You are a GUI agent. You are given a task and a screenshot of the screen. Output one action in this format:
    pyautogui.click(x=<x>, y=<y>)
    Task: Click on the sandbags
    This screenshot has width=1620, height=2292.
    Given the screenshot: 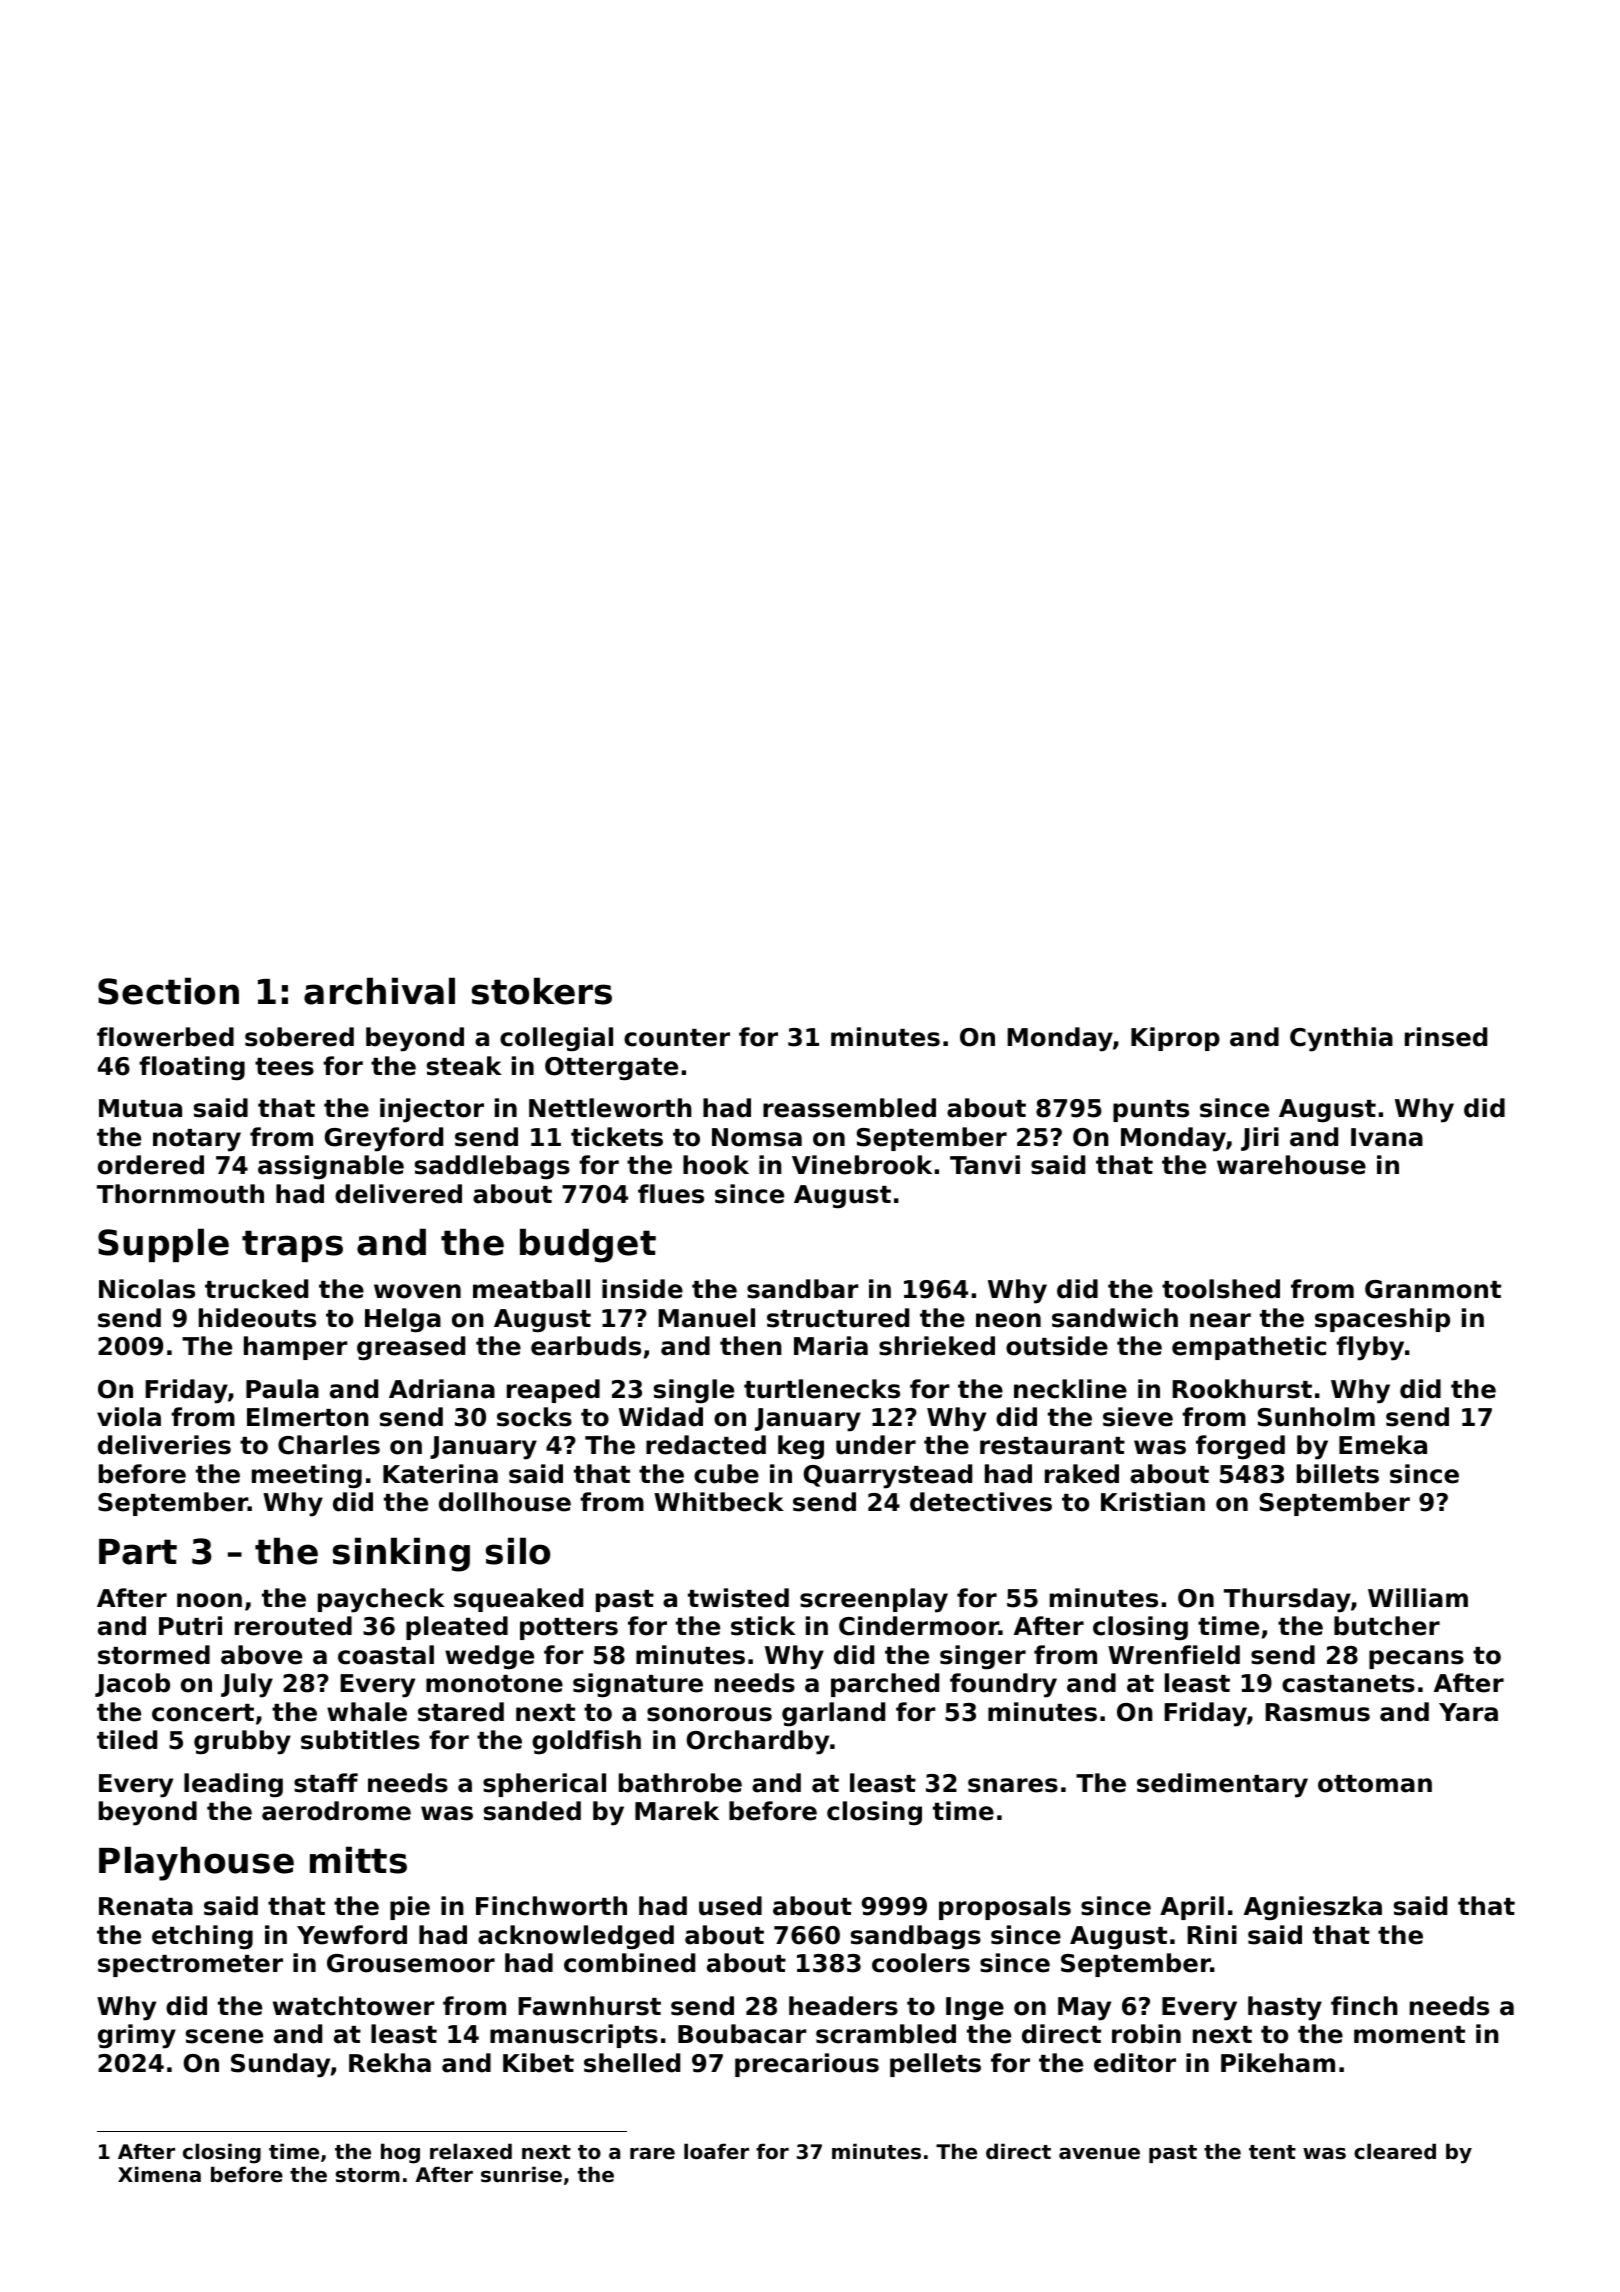 What is the action you would take?
    pyautogui.click(x=916, y=1937)
